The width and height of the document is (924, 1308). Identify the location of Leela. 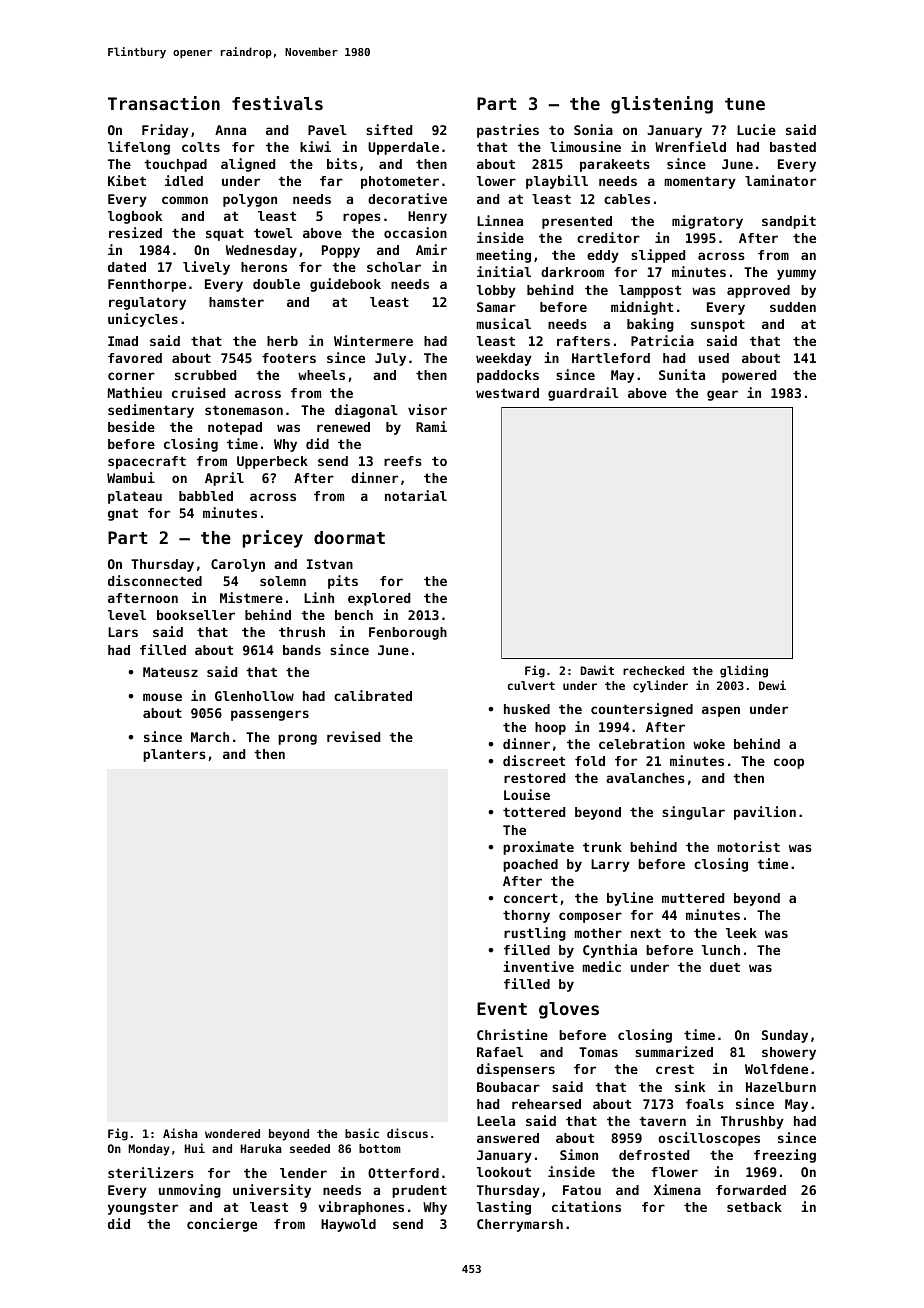
(496, 1121).
